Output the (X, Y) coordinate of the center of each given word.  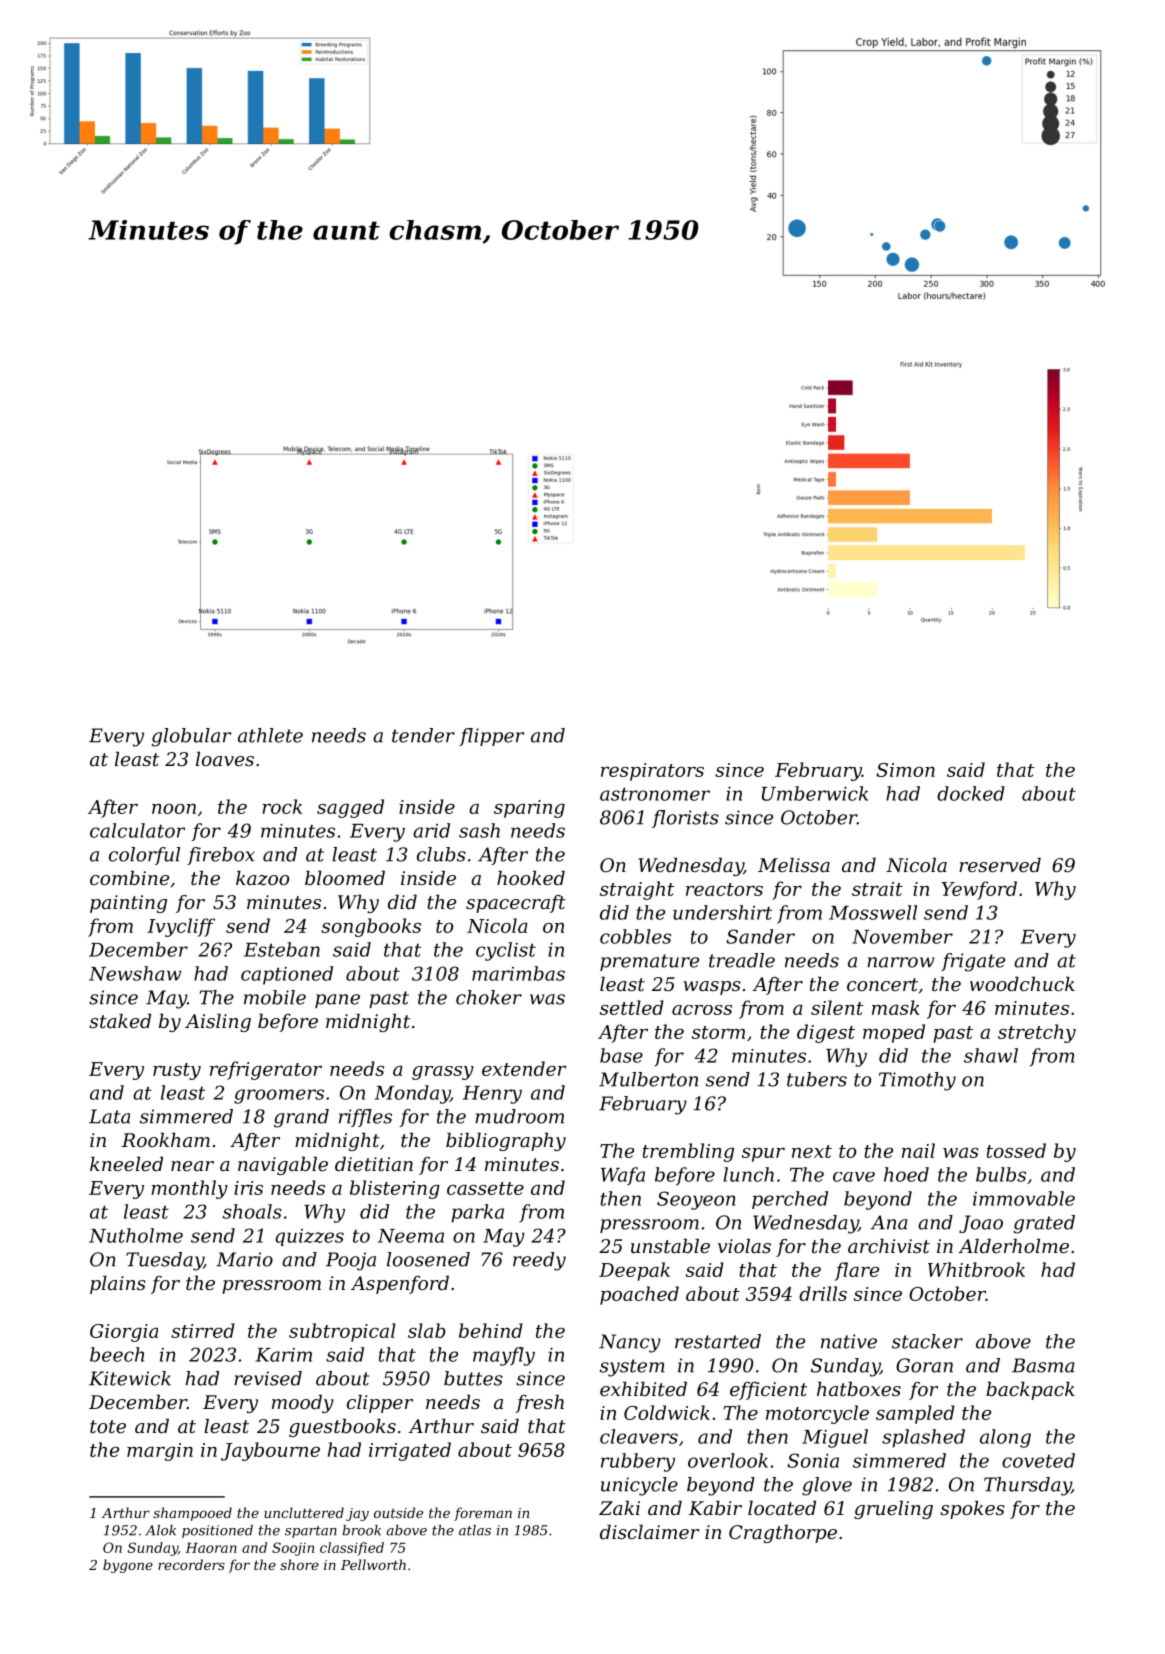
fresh (539, 1403)
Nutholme (136, 1235)
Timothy (917, 1081)
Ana (889, 1222)
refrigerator (266, 1070)
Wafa (623, 1176)
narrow (900, 962)
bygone (128, 1566)
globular (191, 737)
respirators (652, 772)
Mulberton (648, 1079)
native (849, 1341)
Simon (905, 770)
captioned (287, 975)
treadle (742, 960)
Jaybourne (270, 1451)
